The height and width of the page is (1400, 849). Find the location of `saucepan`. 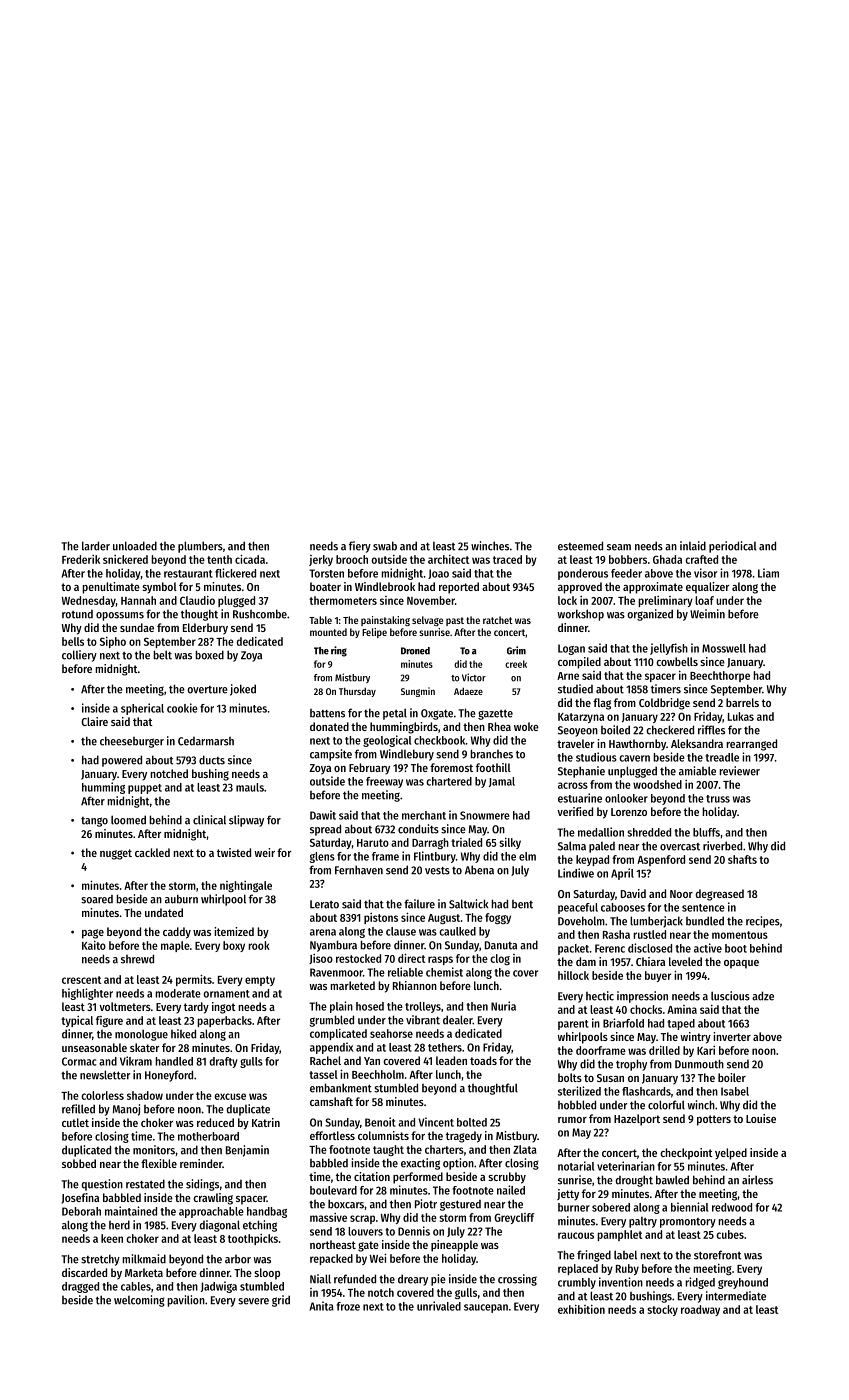

saucepan is located at coordinates (486, 1308).
